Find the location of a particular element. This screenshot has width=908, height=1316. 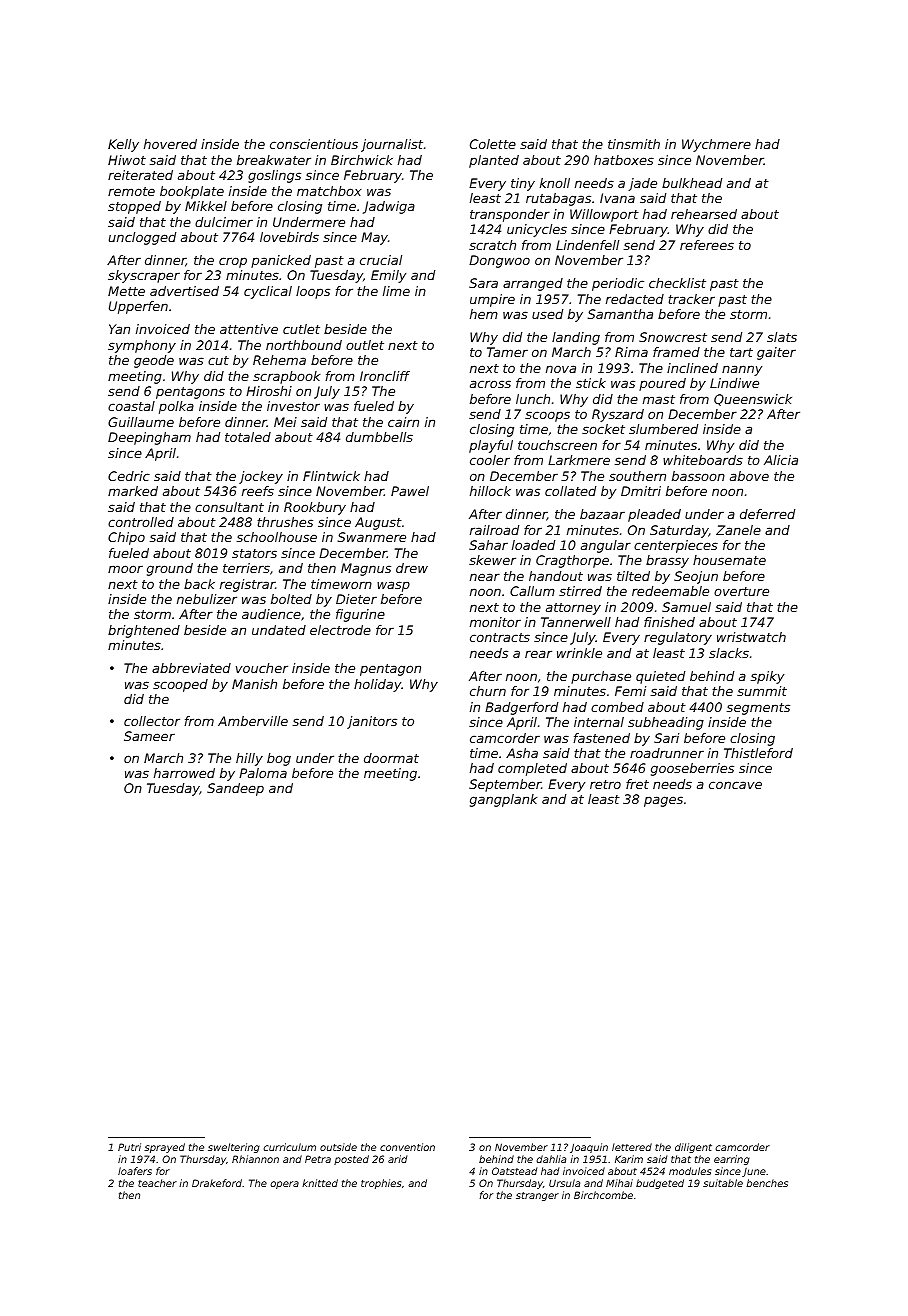

Colette is located at coordinates (493, 144).
